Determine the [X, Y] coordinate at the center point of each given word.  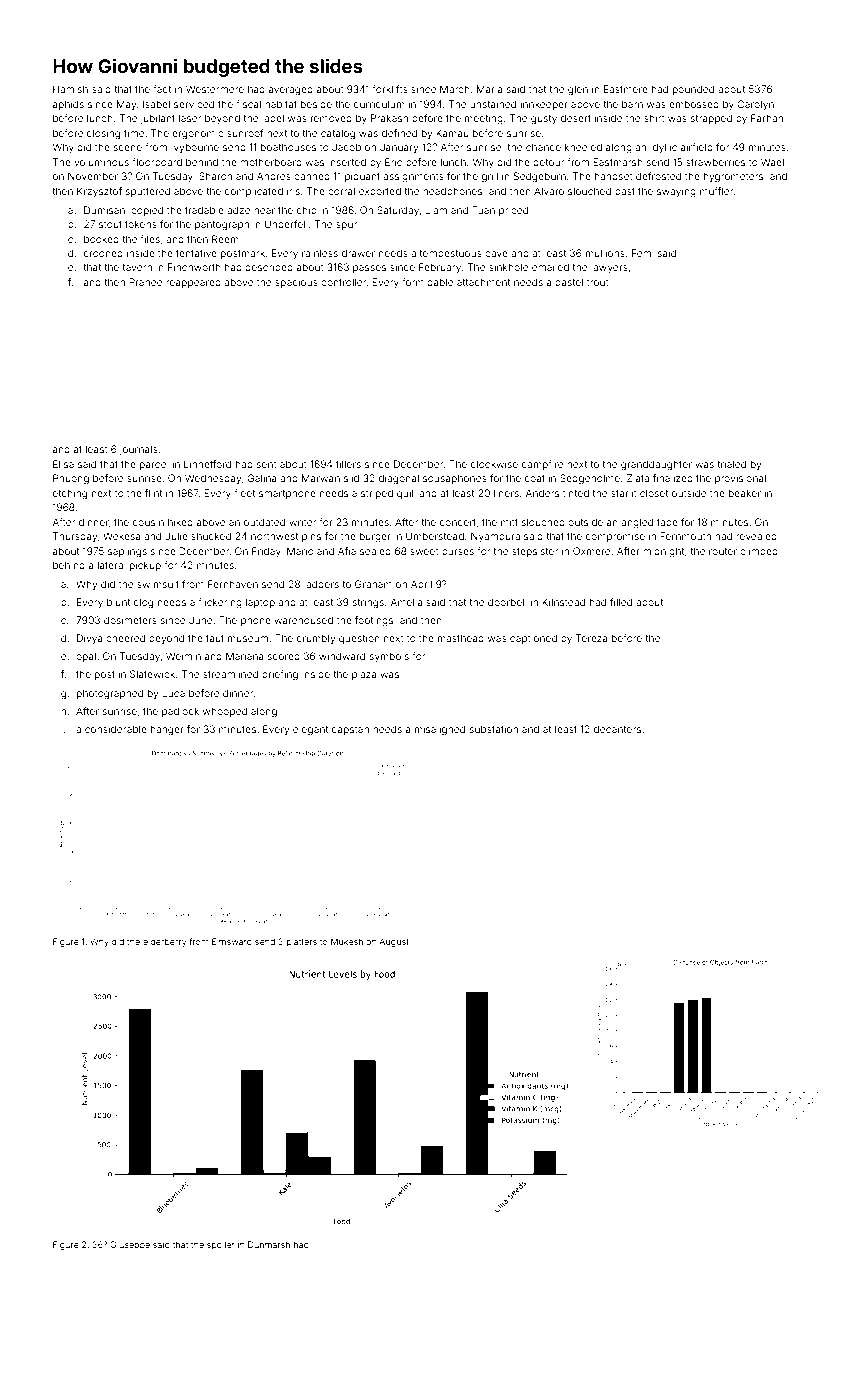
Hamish [70, 89]
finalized [673, 478]
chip [307, 211]
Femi [643, 253]
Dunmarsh [269, 1244]
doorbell [507, 602]
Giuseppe [130, 1245]
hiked [180, 522]
